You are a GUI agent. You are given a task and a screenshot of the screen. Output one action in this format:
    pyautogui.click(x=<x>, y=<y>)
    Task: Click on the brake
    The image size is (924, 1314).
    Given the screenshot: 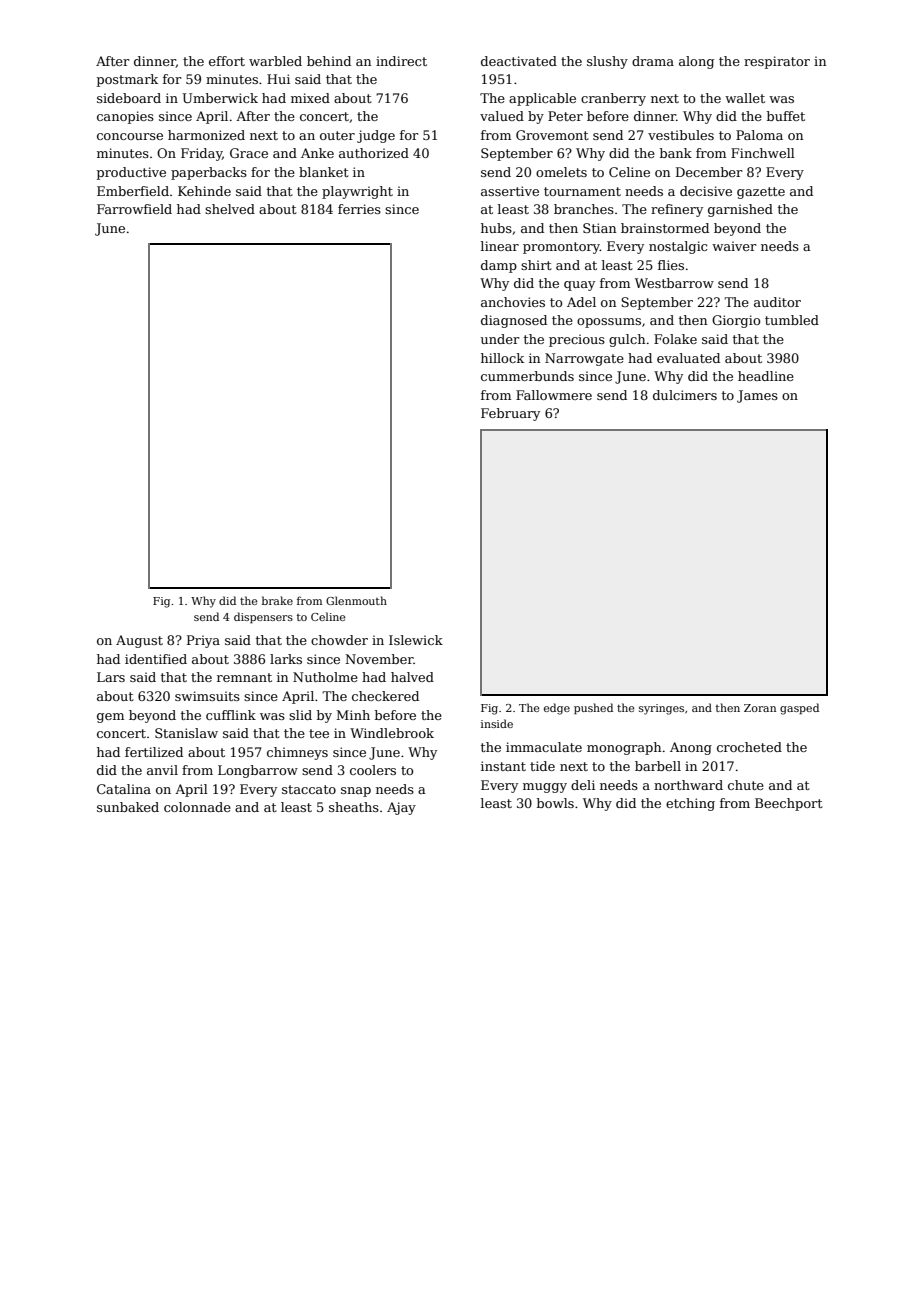 What is the action you would take?
    pyautogui.click(x=277, y=600)
